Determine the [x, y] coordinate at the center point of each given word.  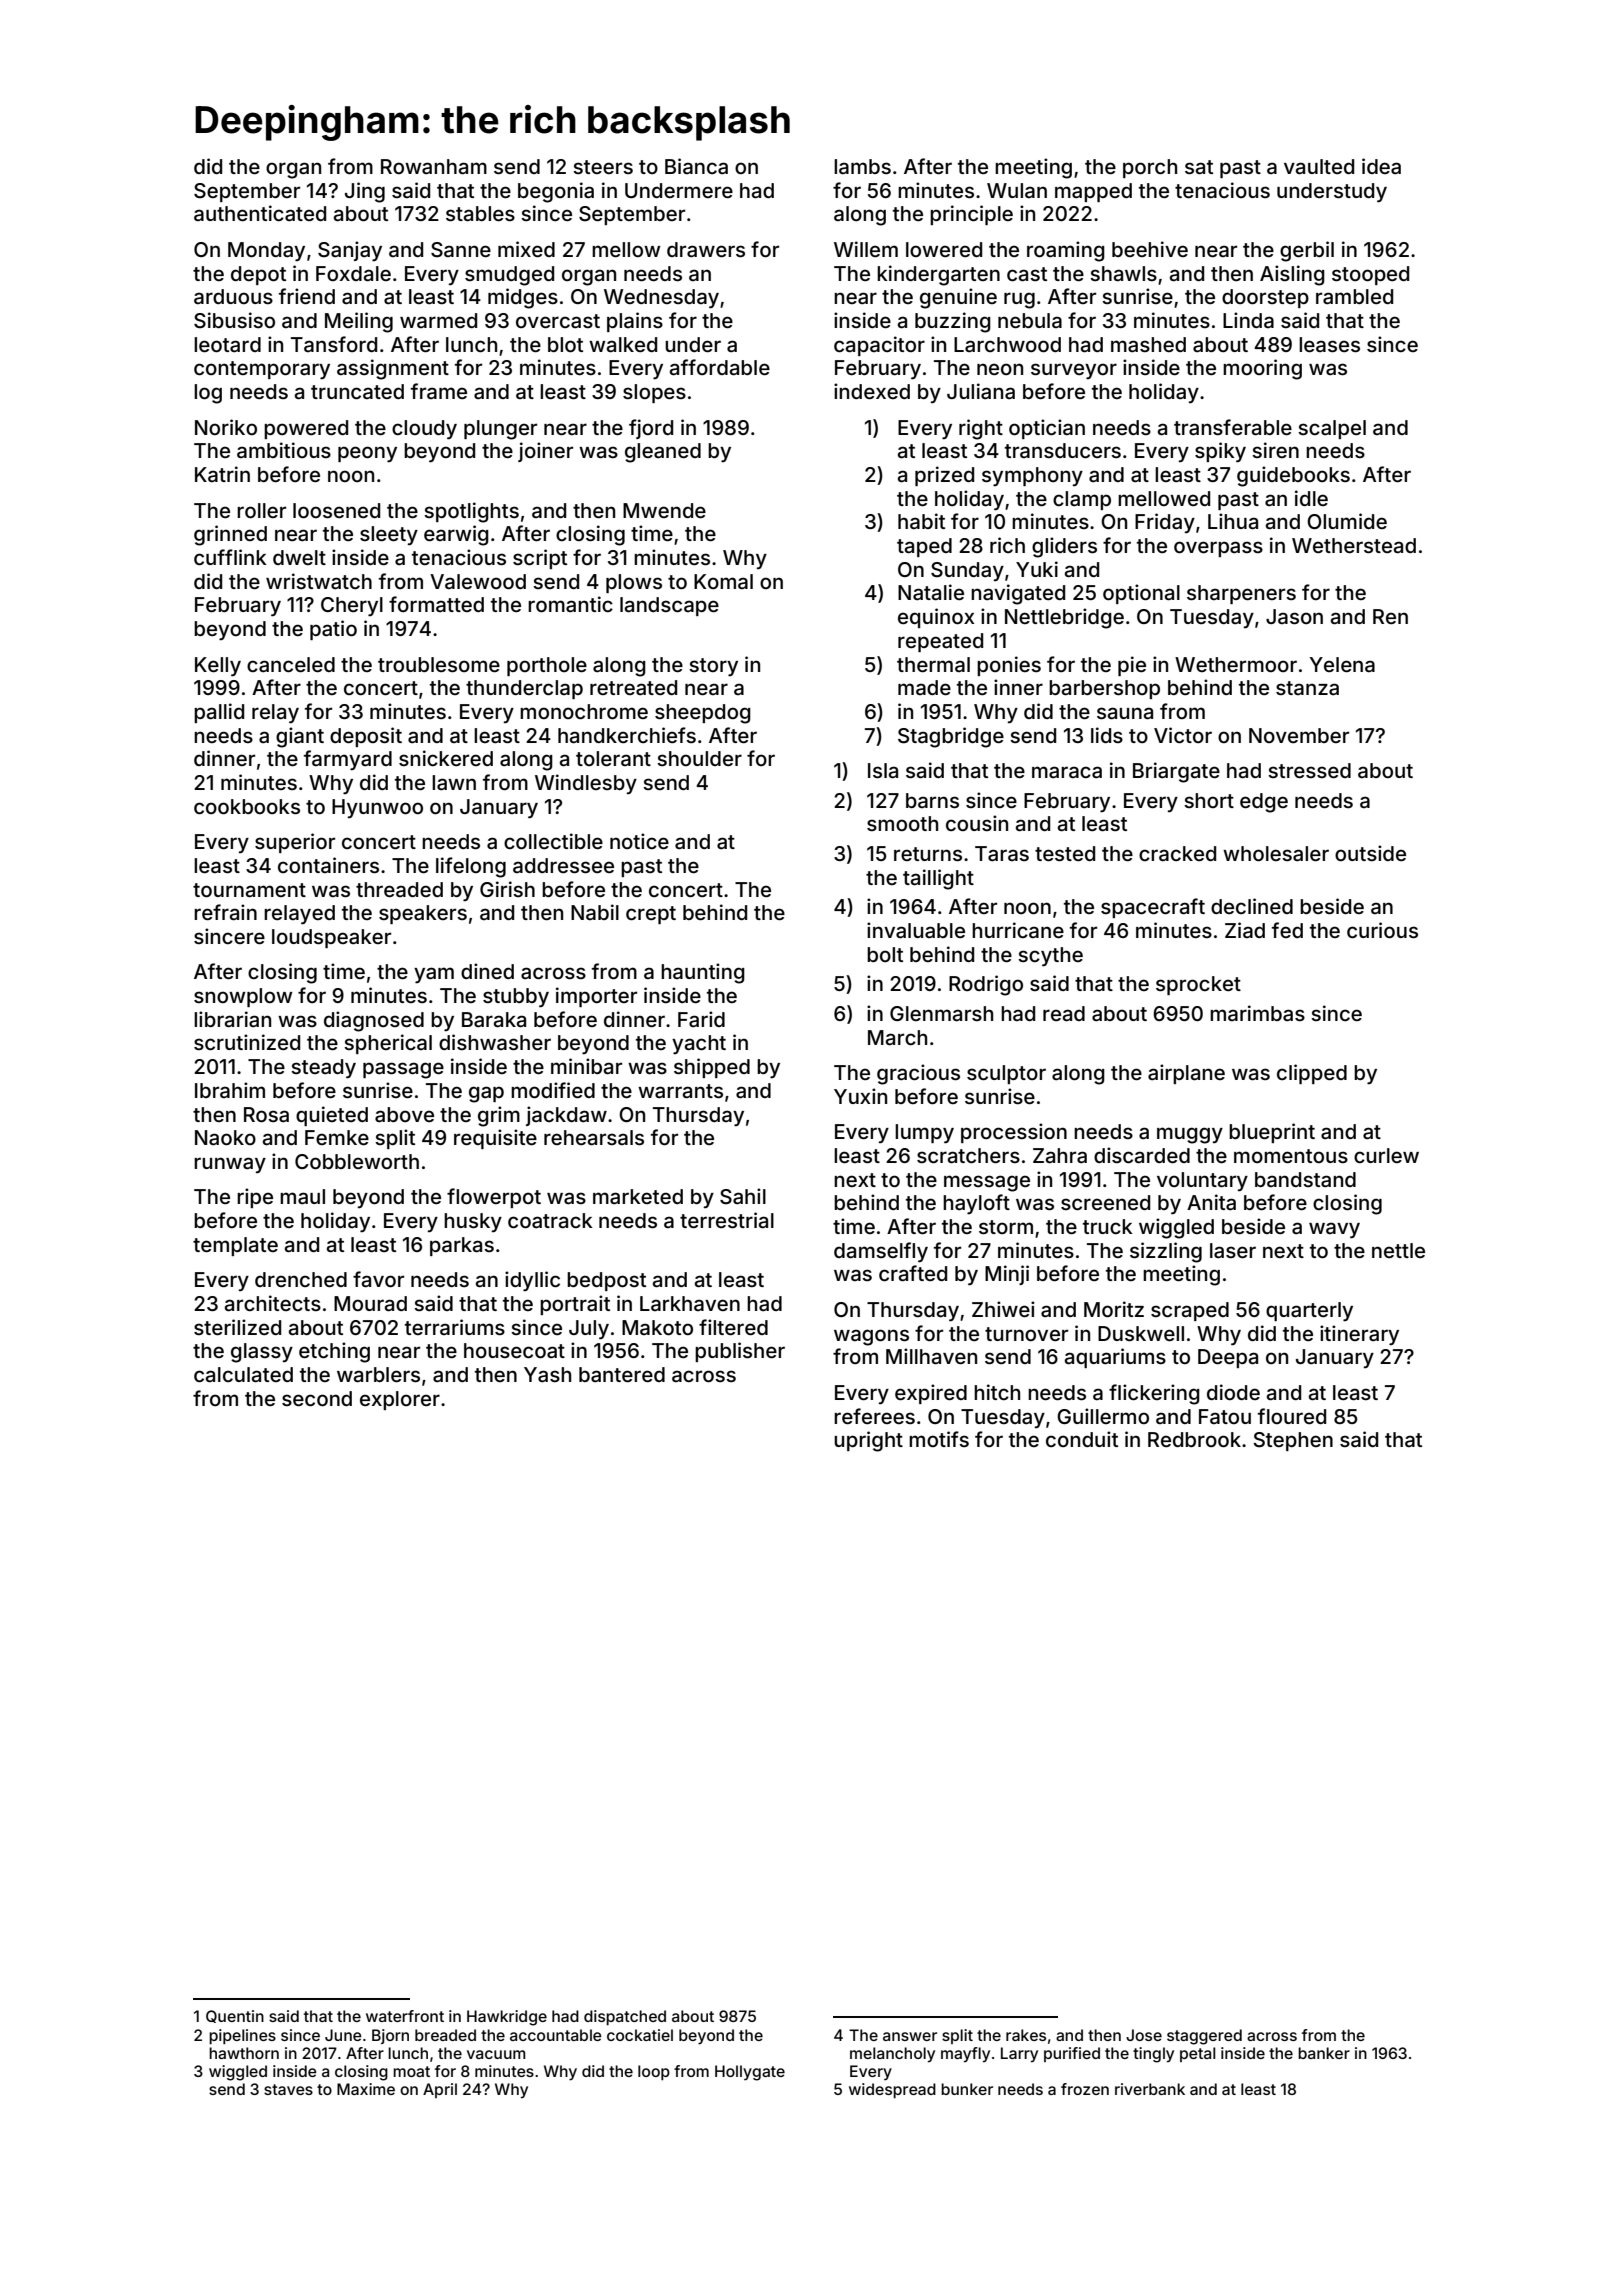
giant [300, 737]
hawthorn [244, 2053]
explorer [400, 1400]
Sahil [743, 1196]
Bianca [696, 166]
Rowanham [434, 167]
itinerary [1359, 1335]
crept [651, 915]
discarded [1142, 1155]
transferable [1233, 427]
